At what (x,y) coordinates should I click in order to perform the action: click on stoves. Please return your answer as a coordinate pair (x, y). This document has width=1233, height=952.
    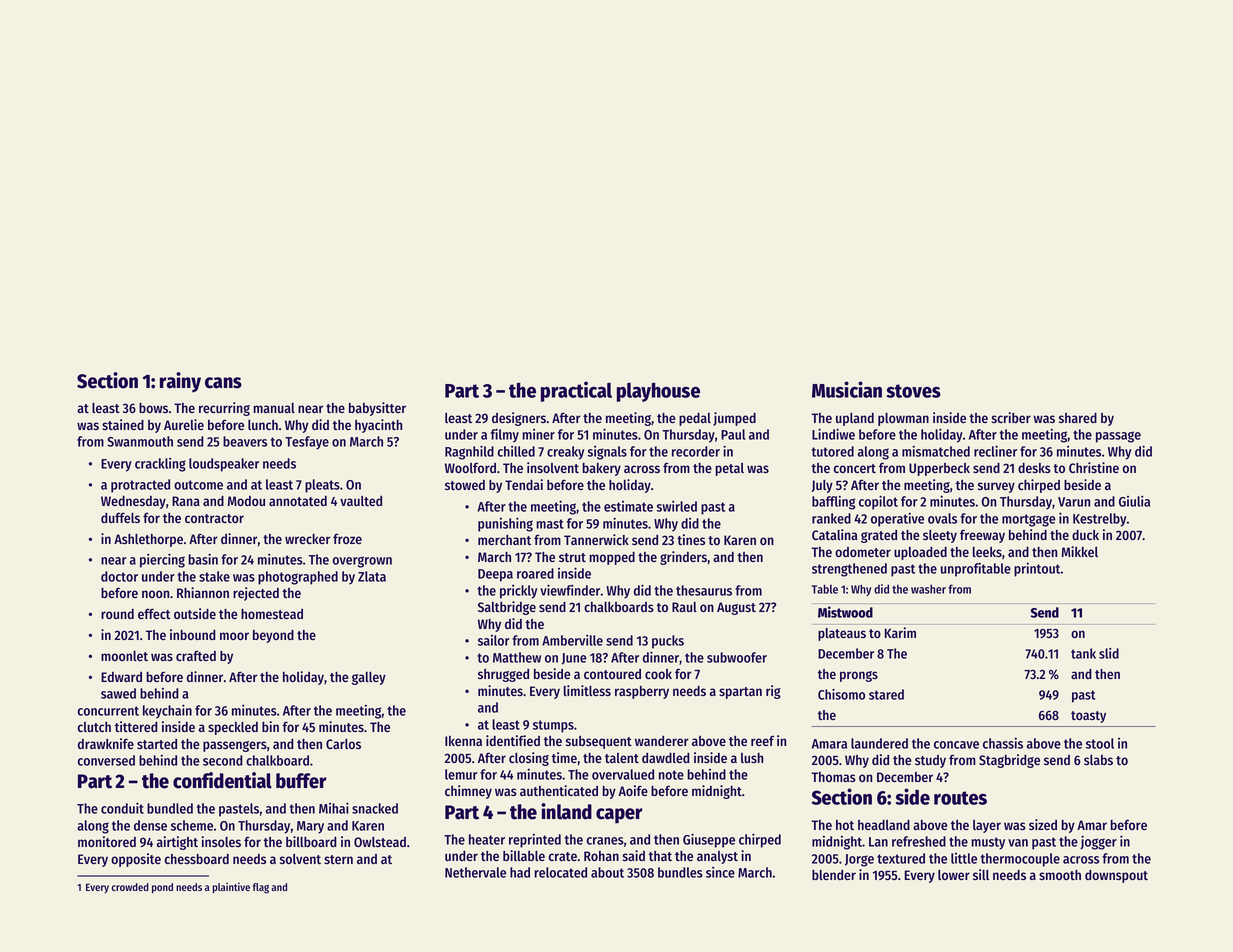
    Looking at the image, I should click on (913, 391).
